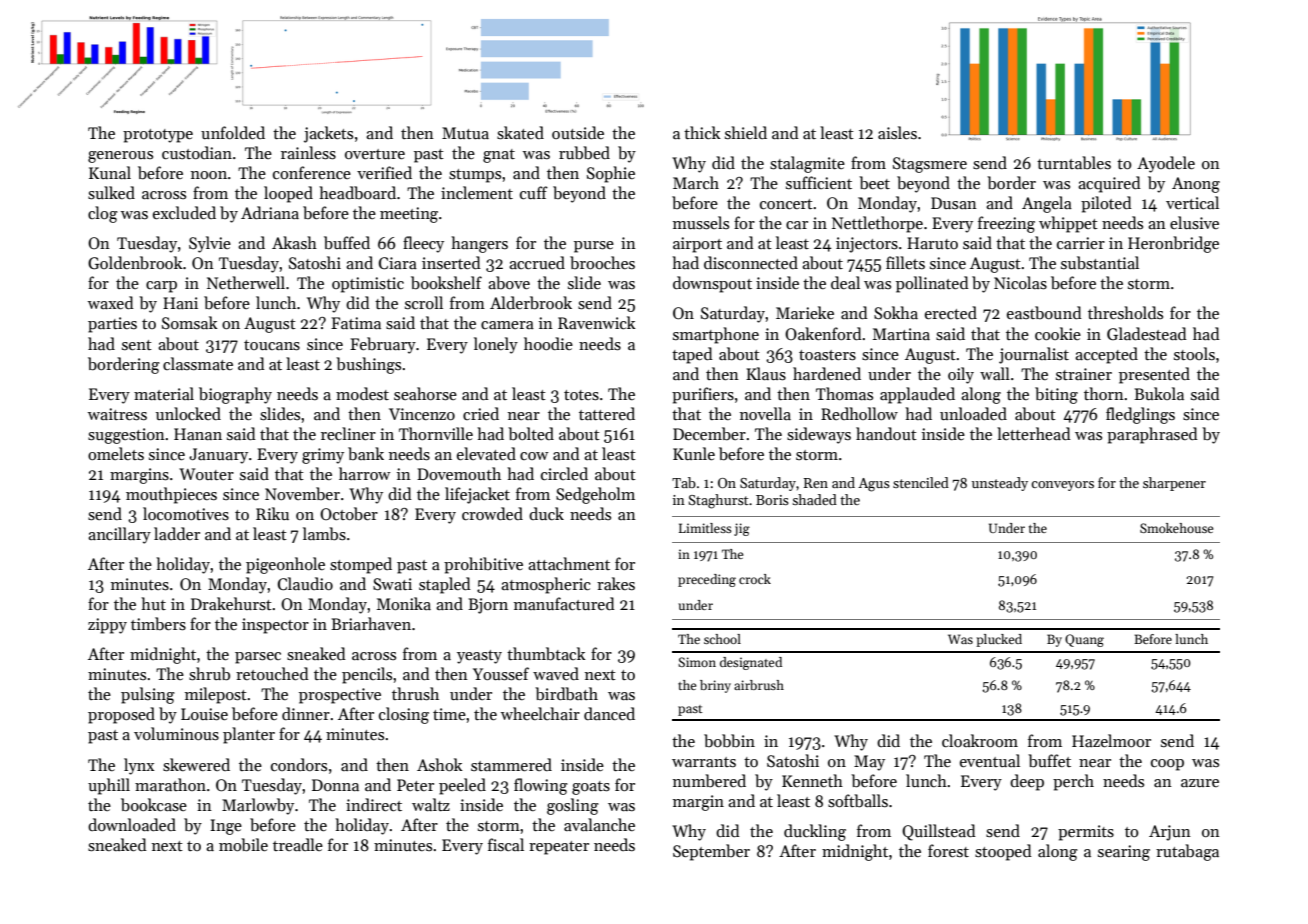 The width and height of the screenshot is (1308, 924). Describe the element at coordinates (584, 153) in the screenshot. I see `rubbed` at that location.
